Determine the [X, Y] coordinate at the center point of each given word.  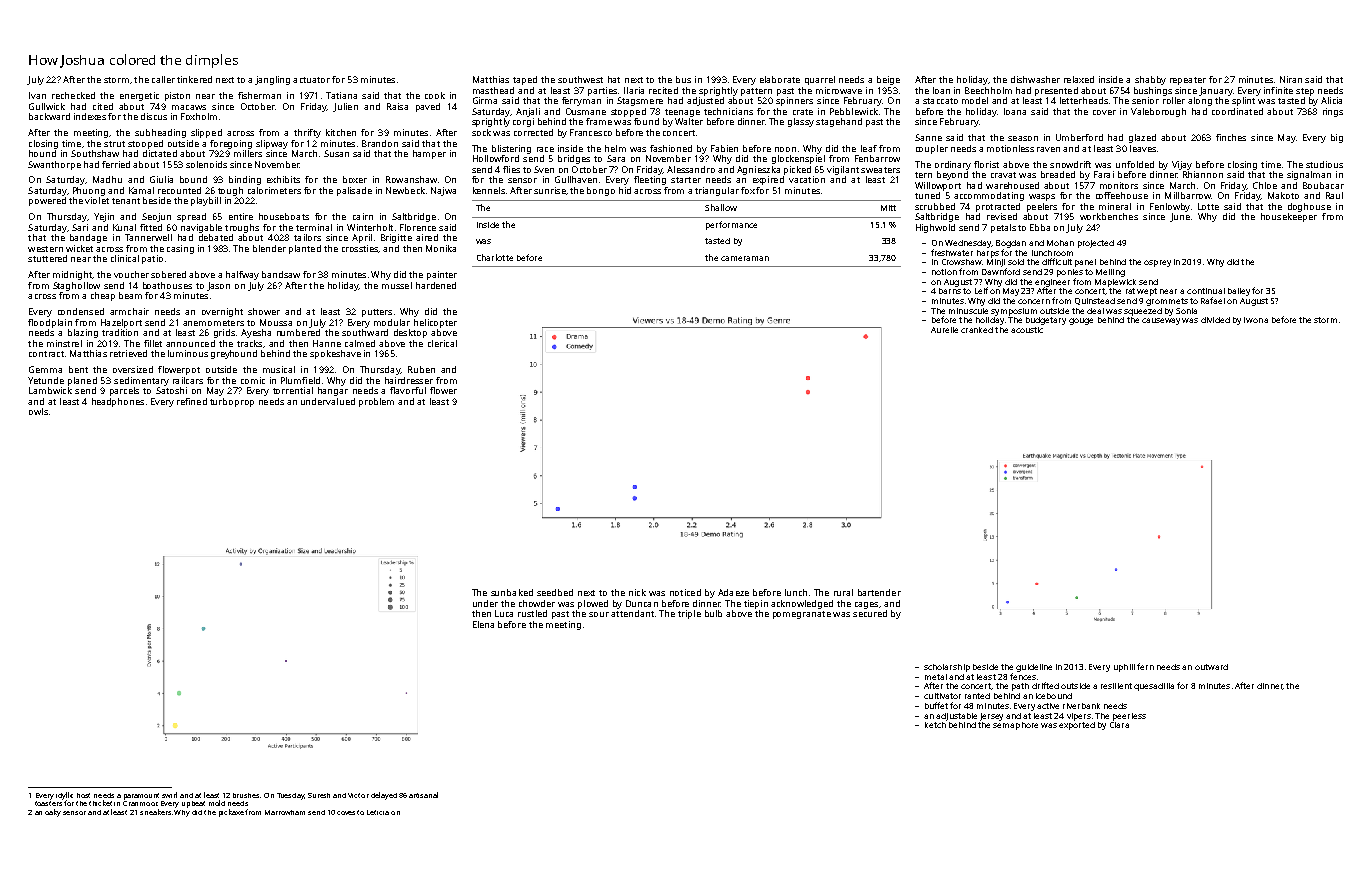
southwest [580, 79]
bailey [1239, 292]
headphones [118, 402]
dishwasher [1035, 79]
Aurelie [944, 330]
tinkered [194, 79]
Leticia [378, 812]
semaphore [1015, 726]
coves [346, 813]
